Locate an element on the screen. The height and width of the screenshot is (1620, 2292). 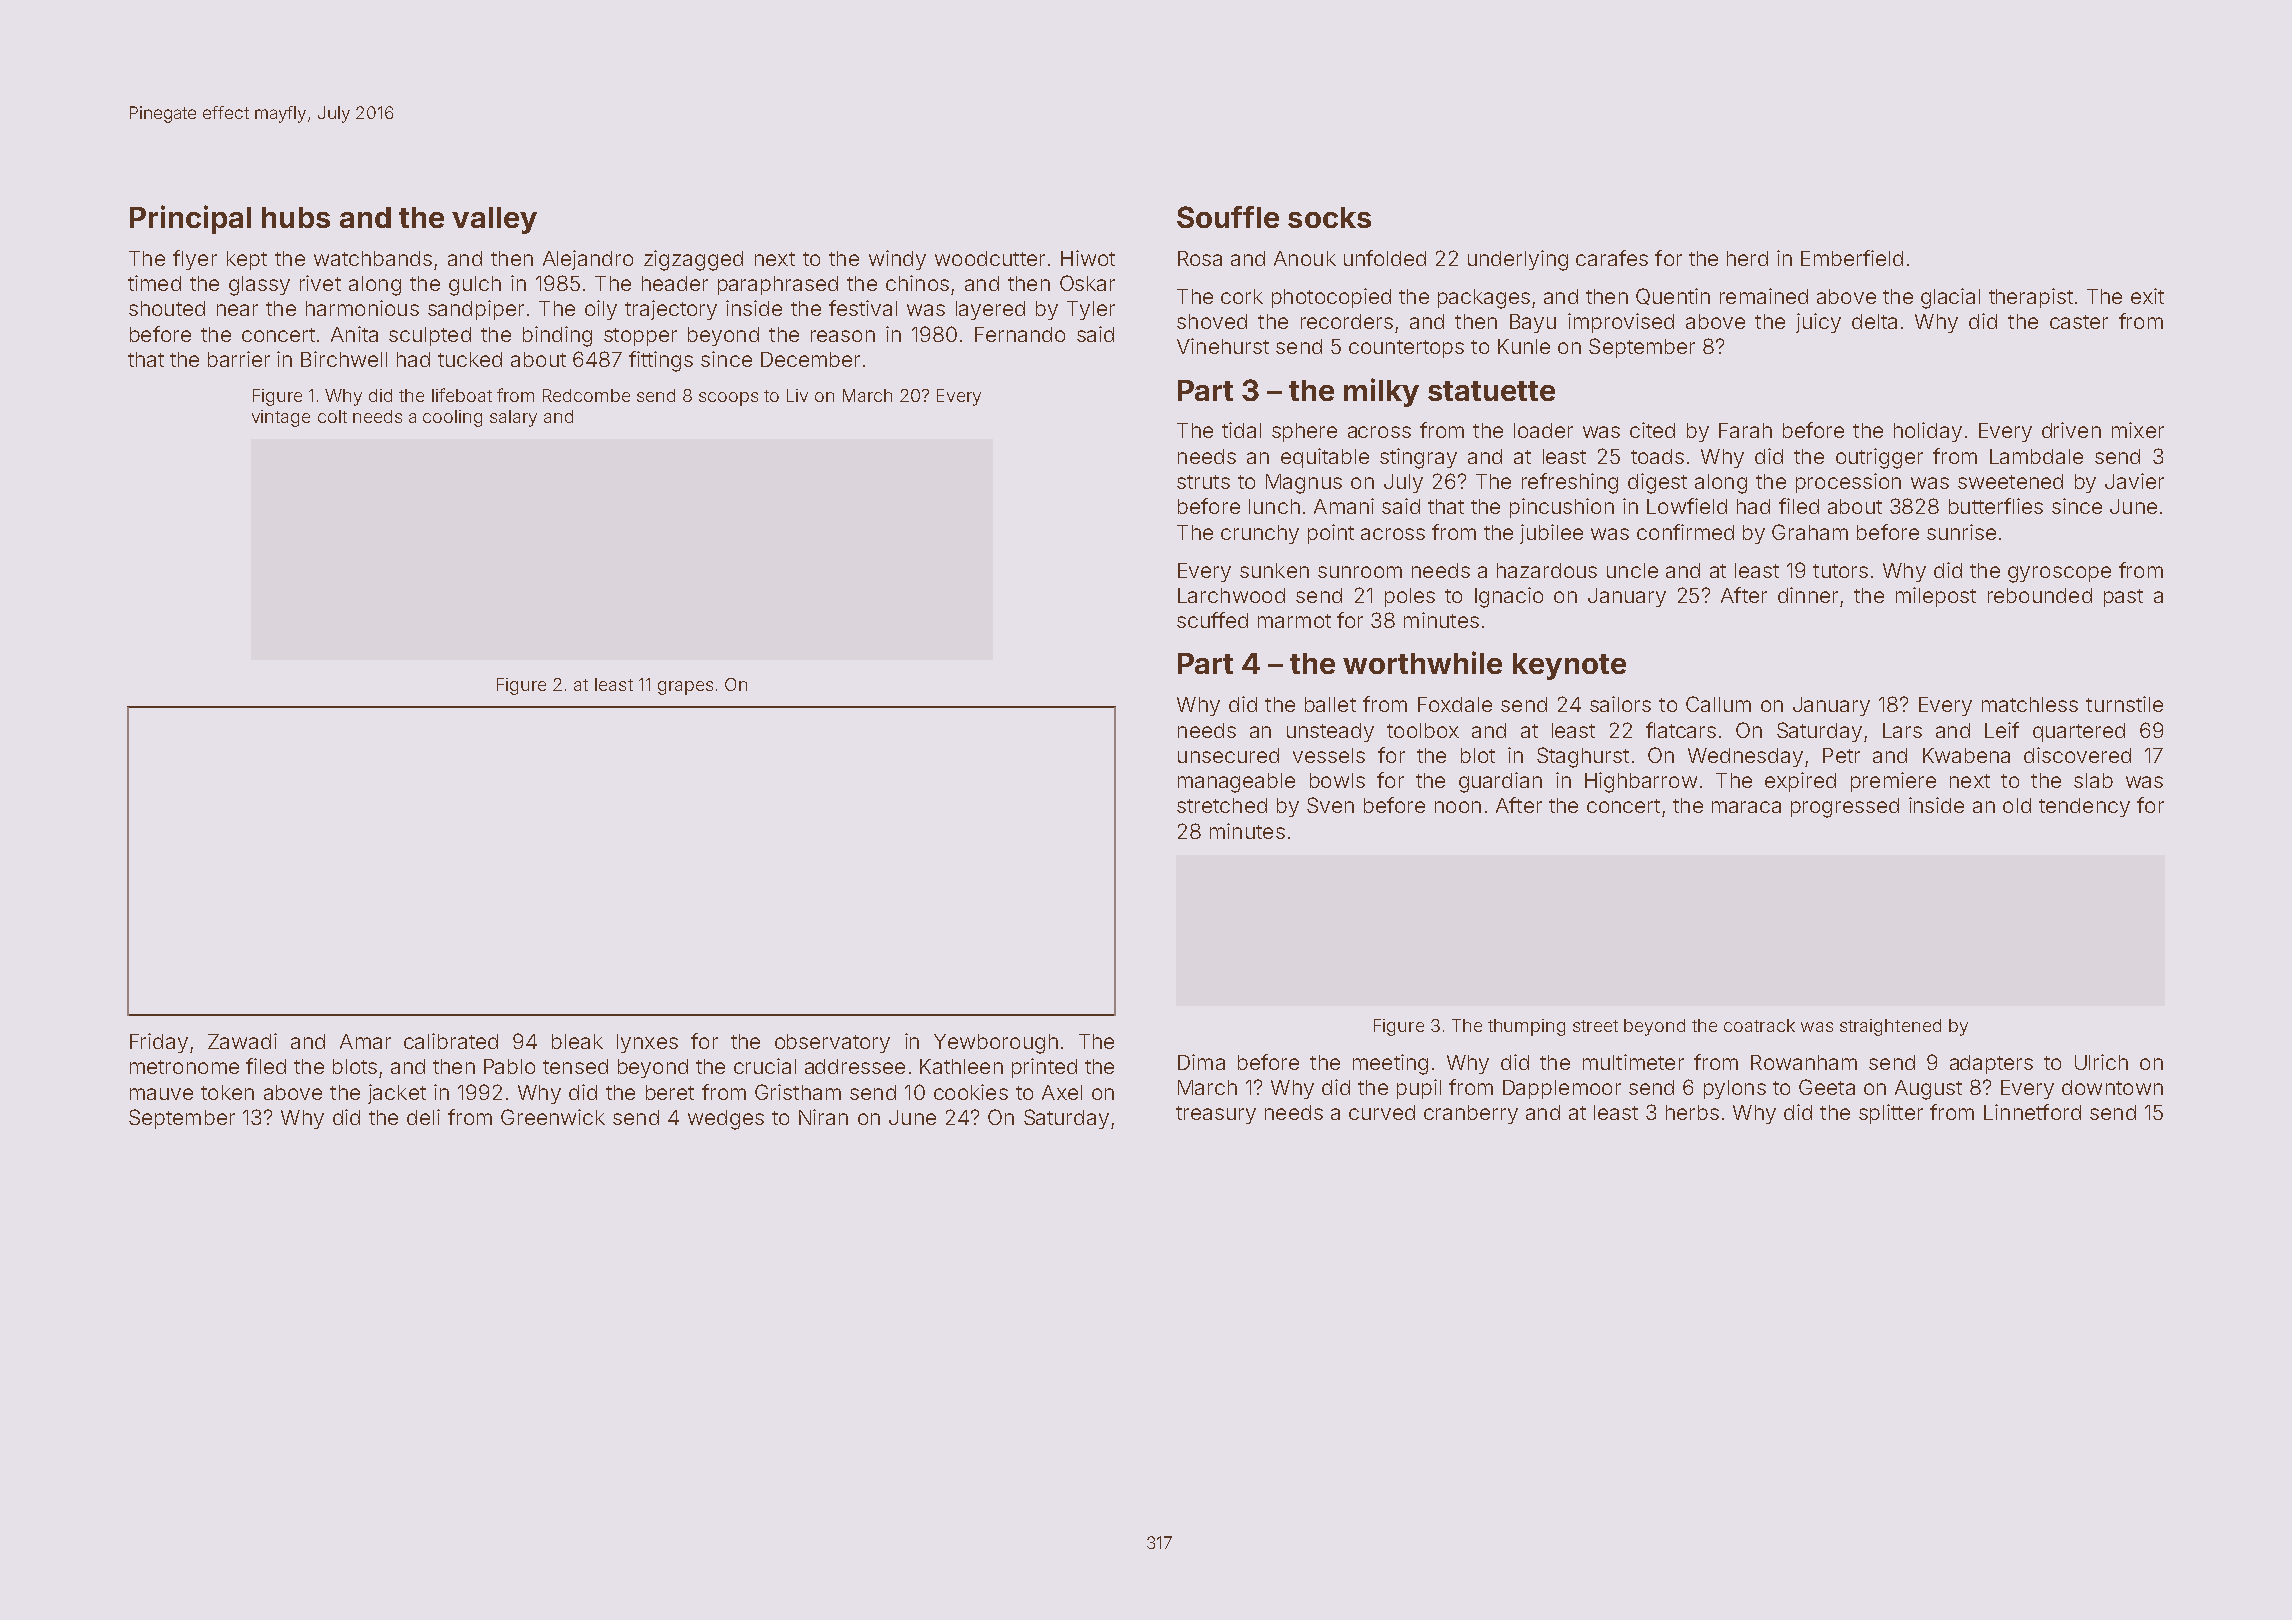
Fernando is located at coordinates (1020, 334).
